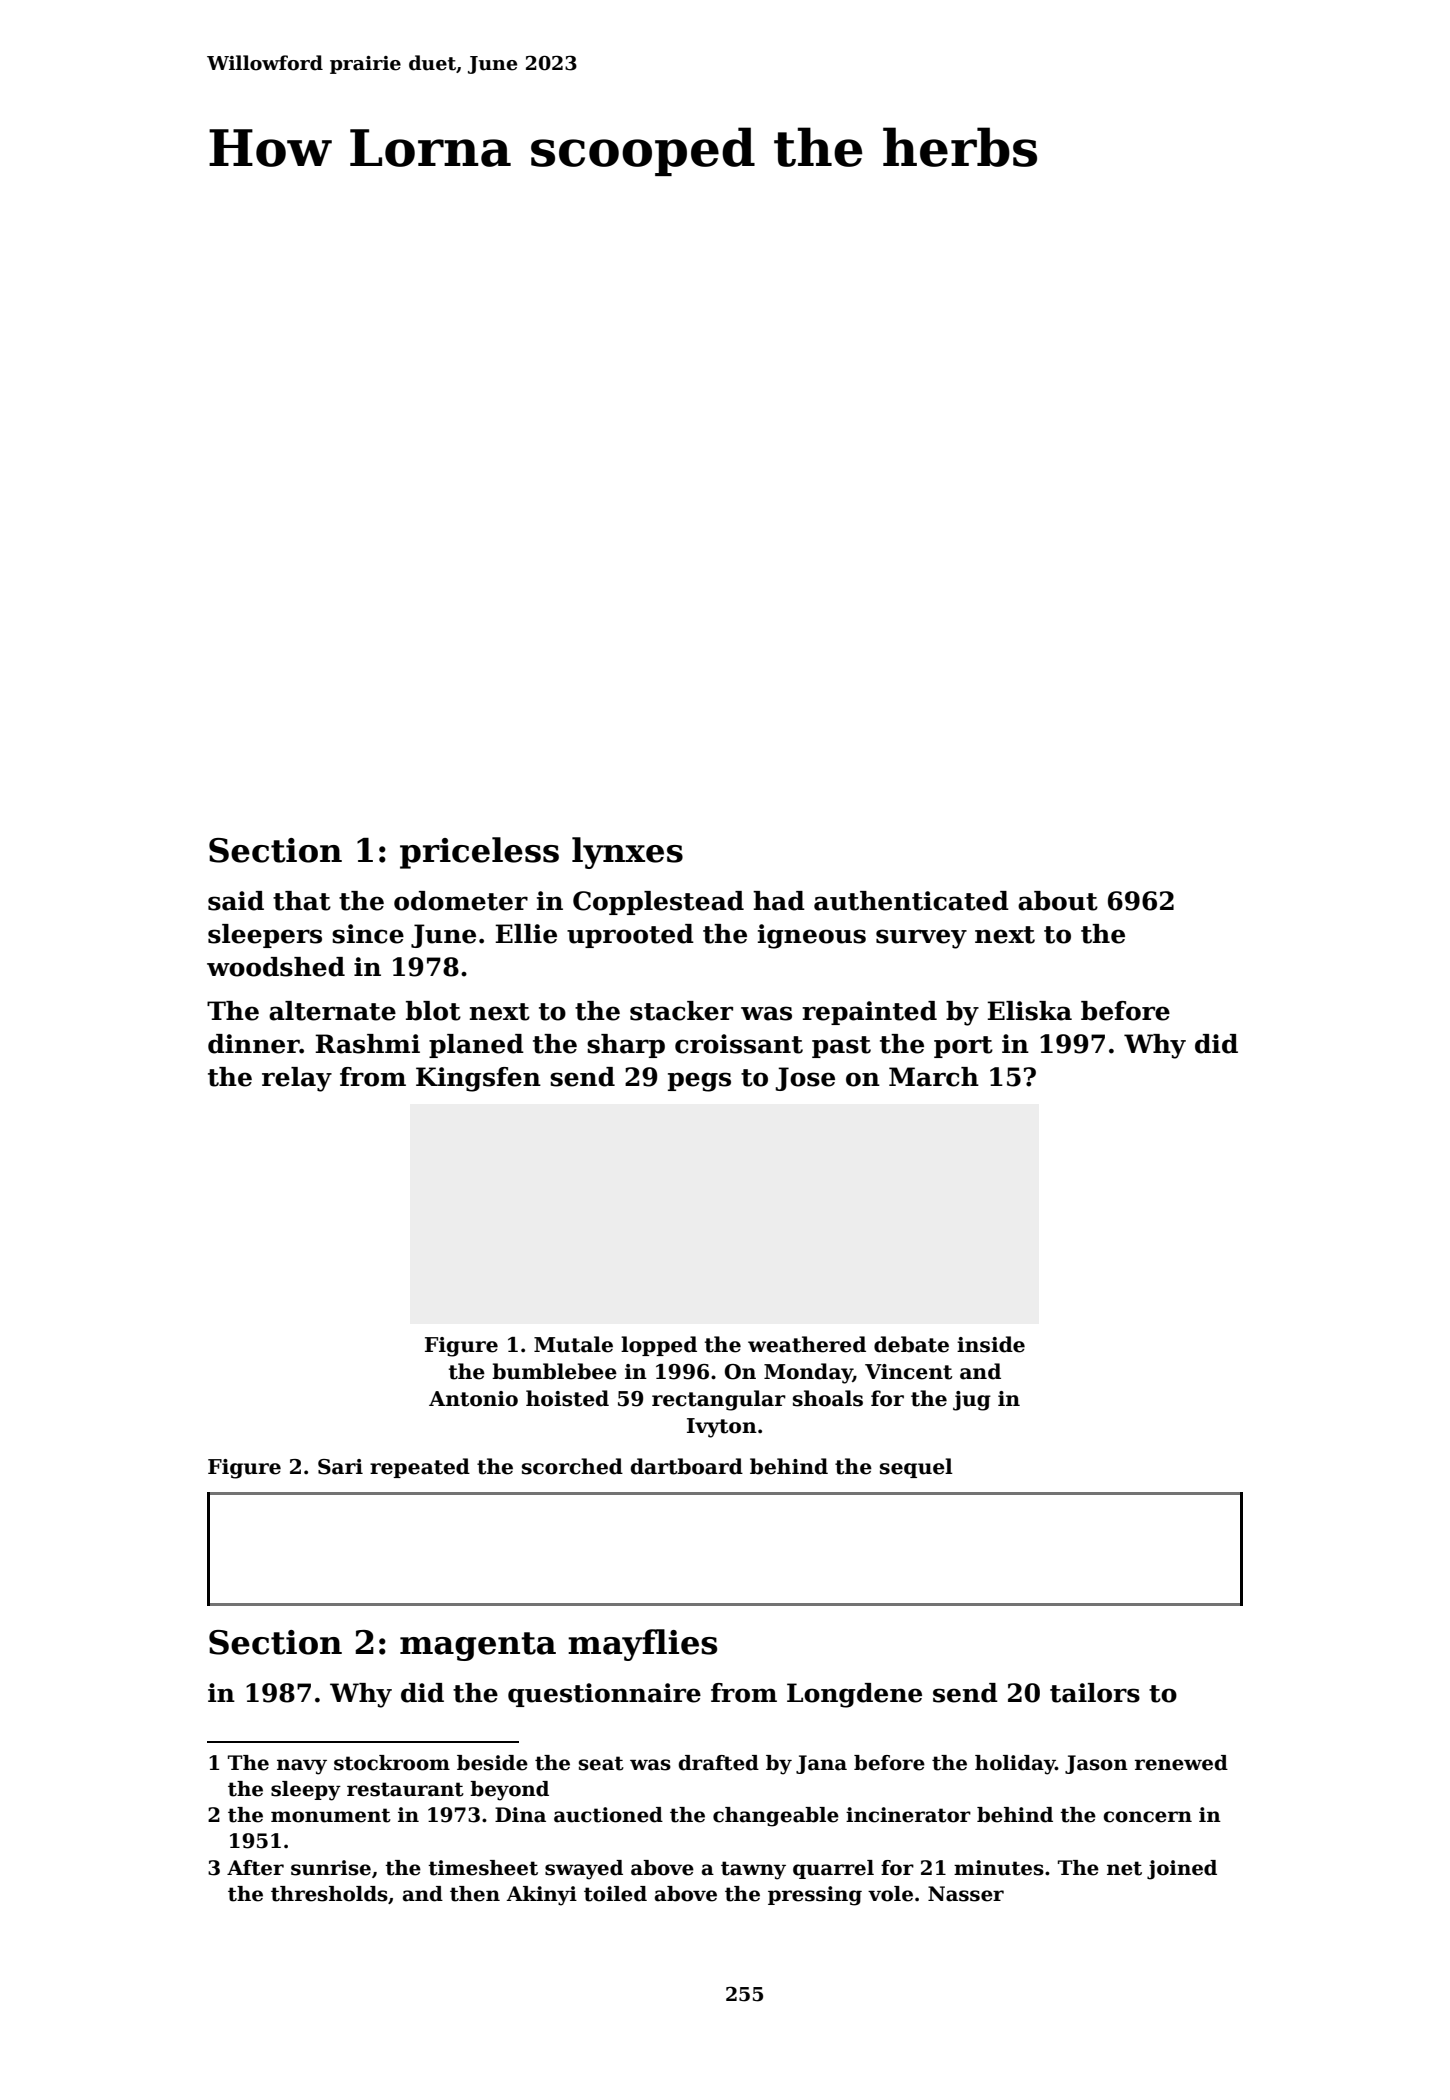 The image size is (1450, 2100). I want to click on Eliska, so click(1029, 1011).
